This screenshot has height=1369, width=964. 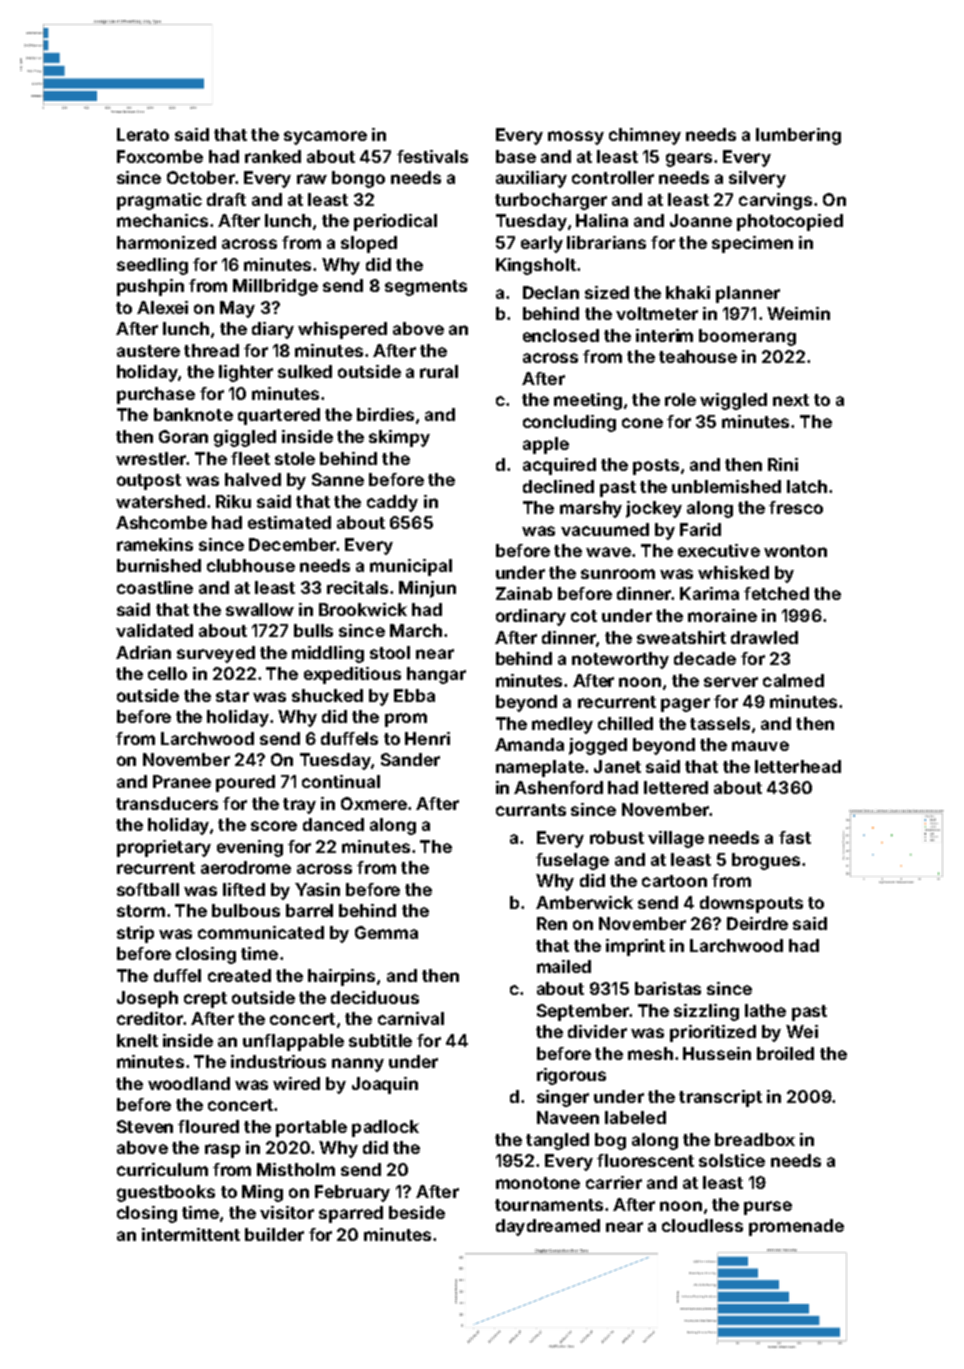 What do you see at coordinates (720, 723) in the screenshot?
I see `tassels` at bounding box center [720, 723].
